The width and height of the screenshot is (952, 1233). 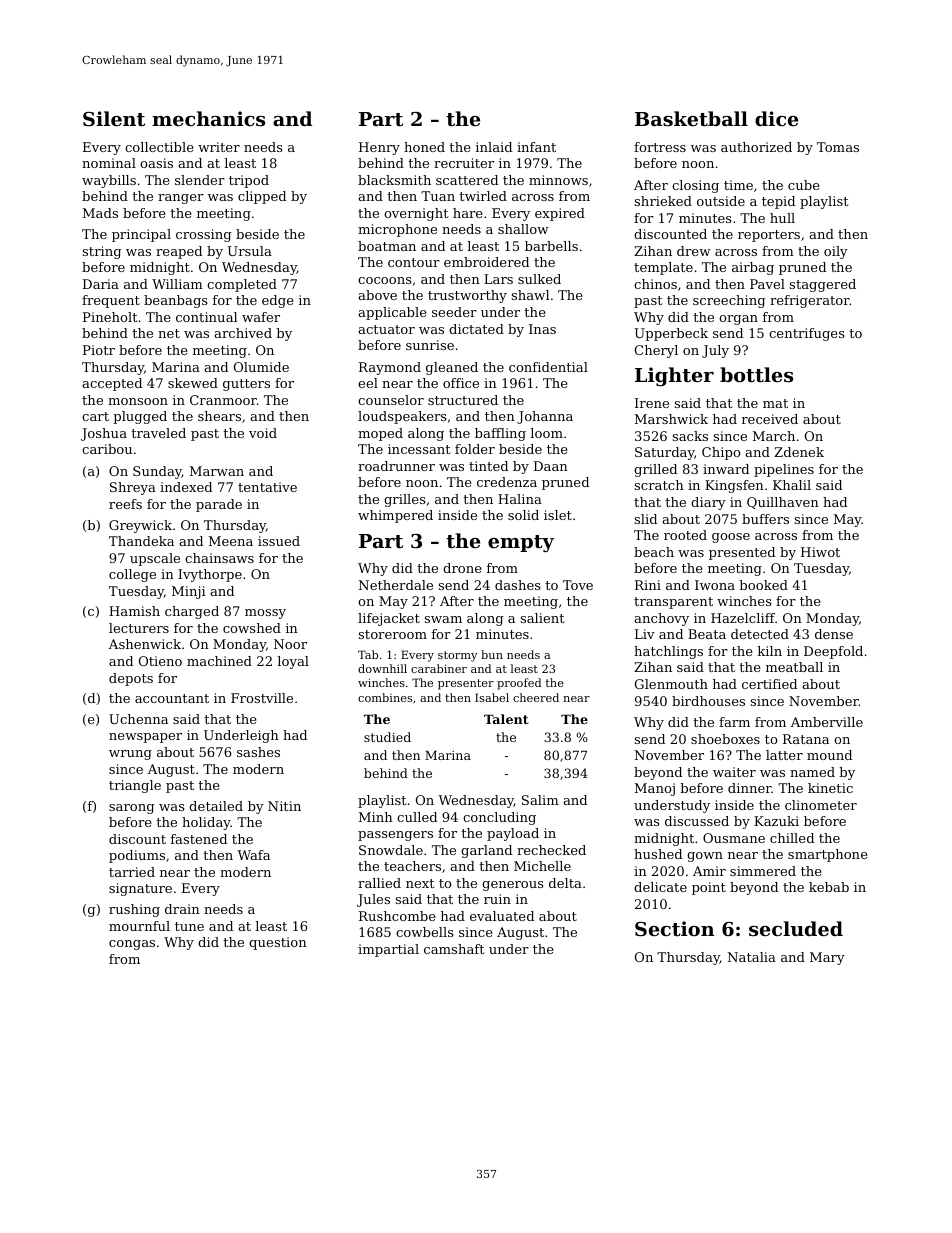 What do you see at coordinates (494, 147) in the screenshot?
I see `inlaid` at bounding box center [494, 147].
